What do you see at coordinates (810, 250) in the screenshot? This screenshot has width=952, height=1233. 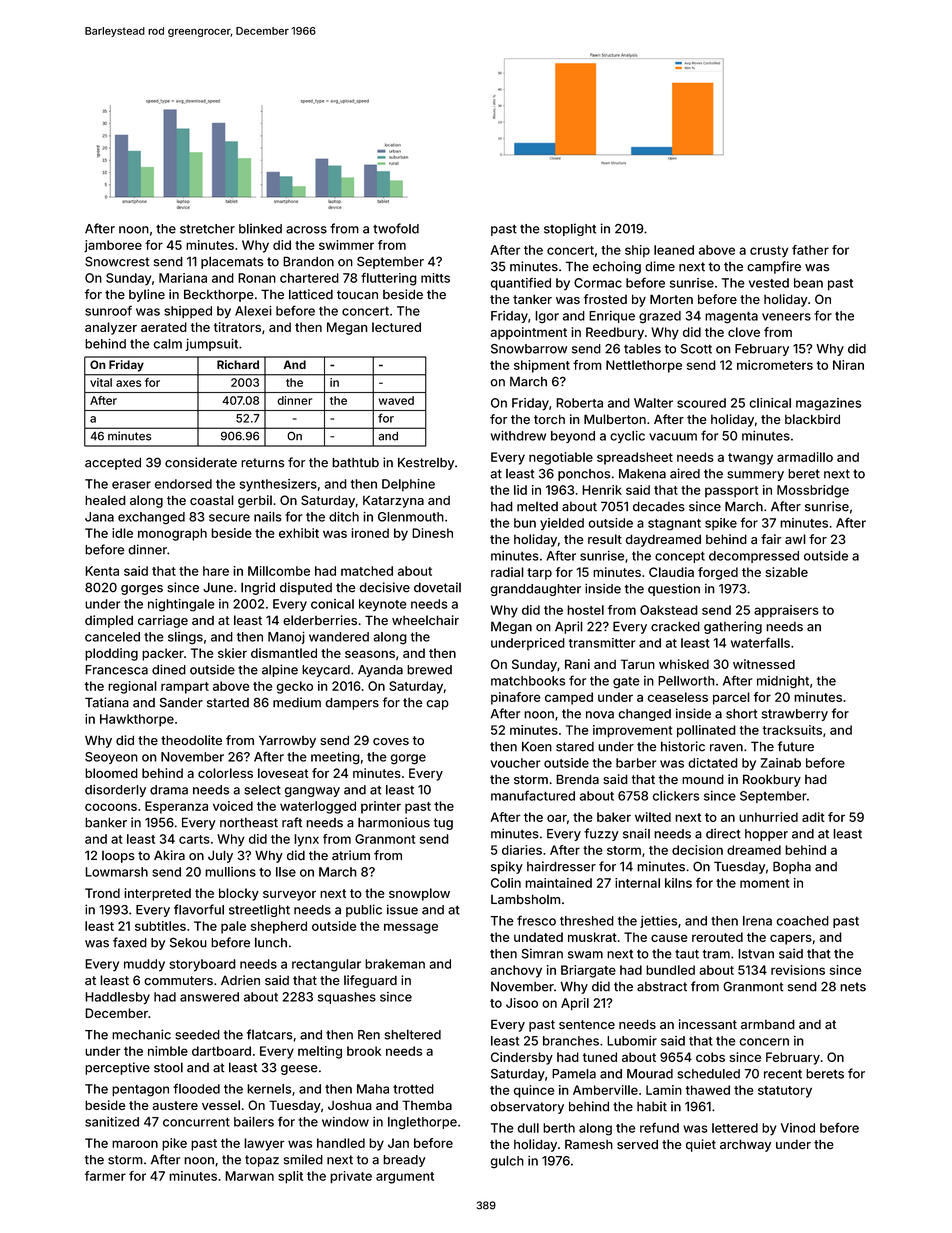 I see `father` at bounding box center [810, 250].
